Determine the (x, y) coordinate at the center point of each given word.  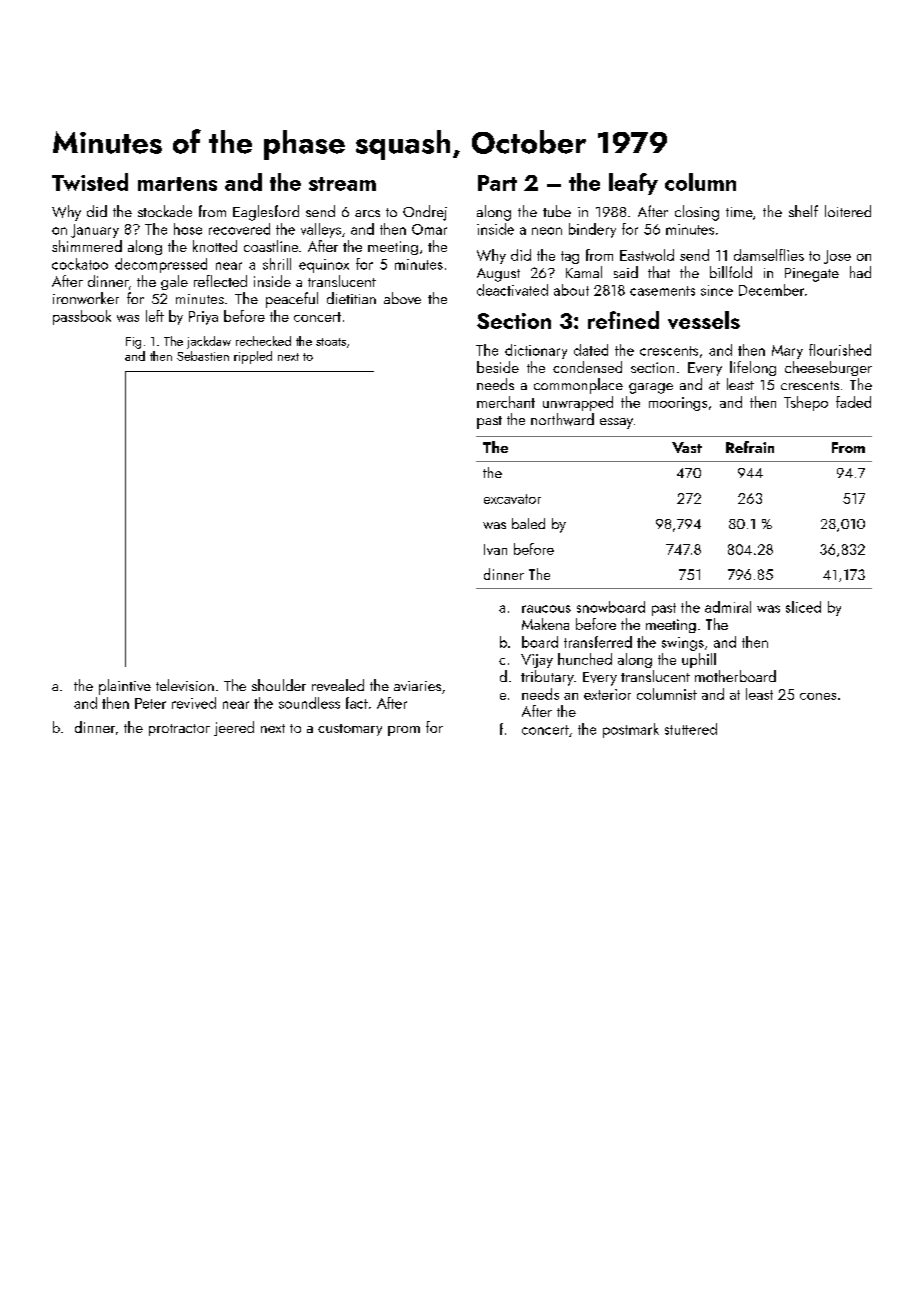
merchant (506, 402)
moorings (678, 404)
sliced (803, 607)
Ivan (495, 549)
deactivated (512, 290)
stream (342, 184)
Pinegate (812, 275)
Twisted (90, 182)
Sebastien (203, 356)
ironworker (86, 298)
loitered (848, 211)
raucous (546, 609)
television (185, 685)
